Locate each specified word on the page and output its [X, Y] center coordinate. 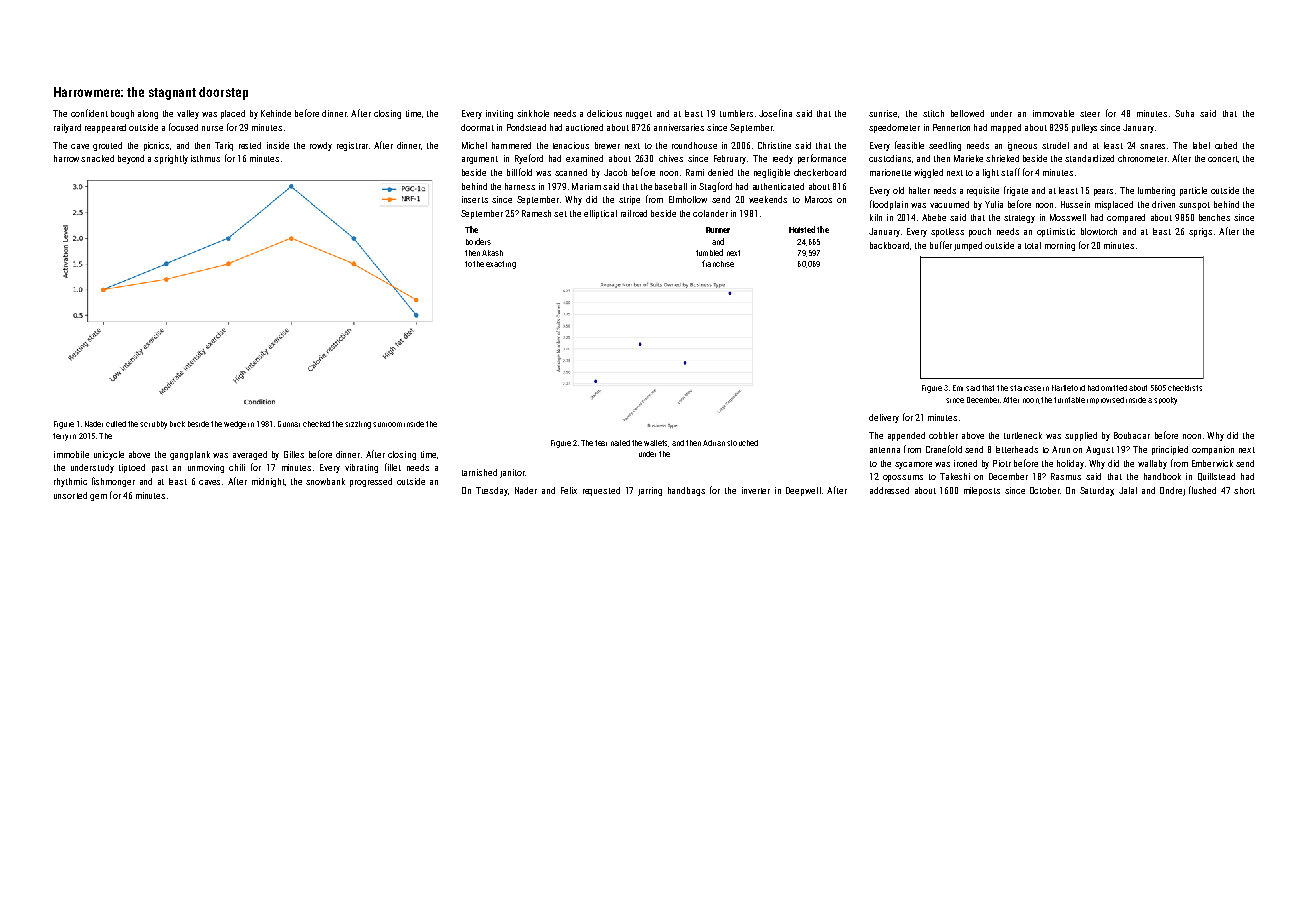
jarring [650, 491]
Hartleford [1068, 388]
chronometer [1142, 158]
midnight [268, 482]
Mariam [586, 186]
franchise [718, 263]
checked [316, 424]
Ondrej [1172, 491]
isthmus [205, 158]
